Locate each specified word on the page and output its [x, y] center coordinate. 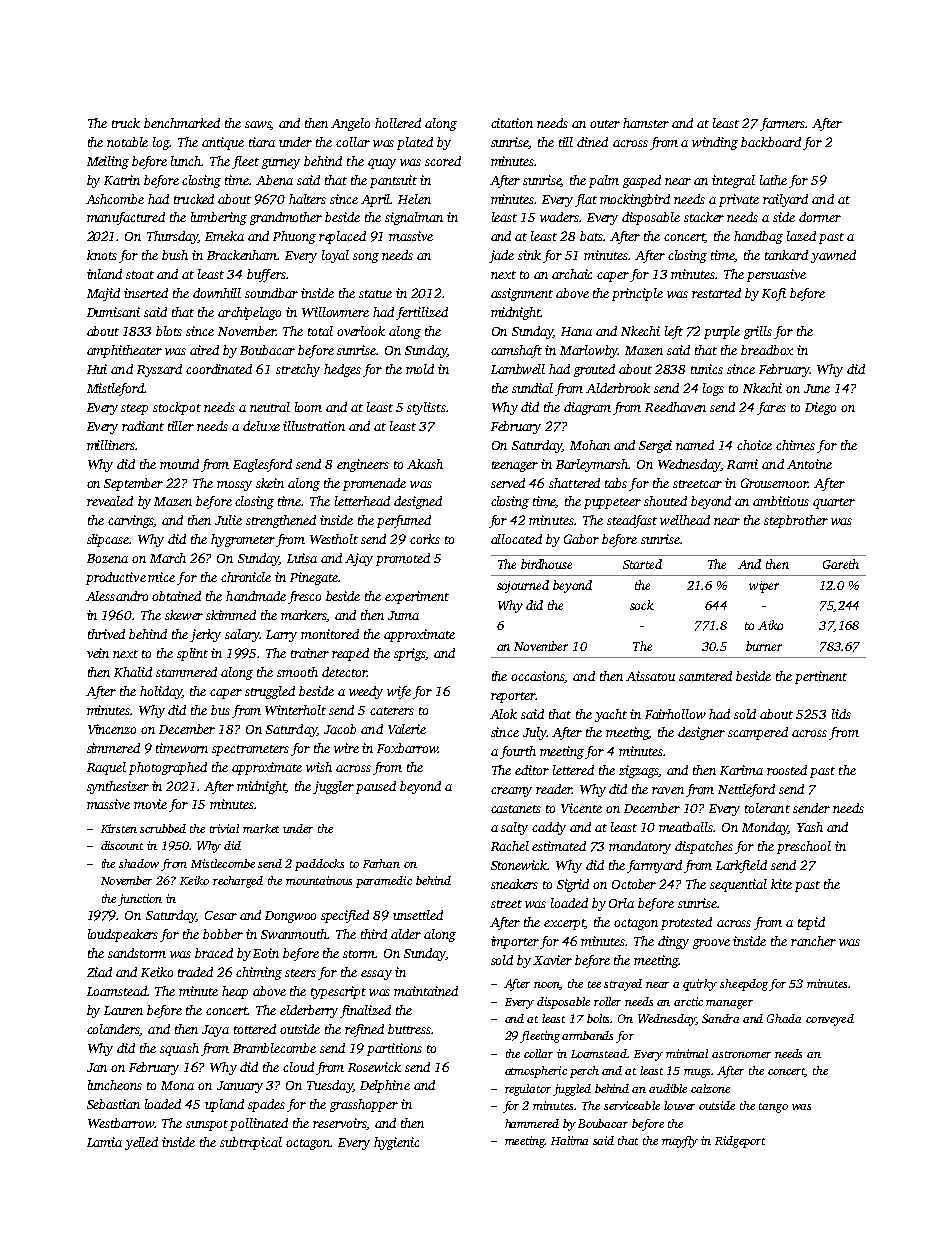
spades [266, 1105]
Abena [274, 180]
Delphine [385, 1086]
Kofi [774, 294]
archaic [572, 274]
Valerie [407, 729]
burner [764, 646]
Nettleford [746, 790]
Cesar [221, 915]
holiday [161, 692]
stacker [704, 217]
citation [512, 123]
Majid [103, 294]
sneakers [514, 884]
